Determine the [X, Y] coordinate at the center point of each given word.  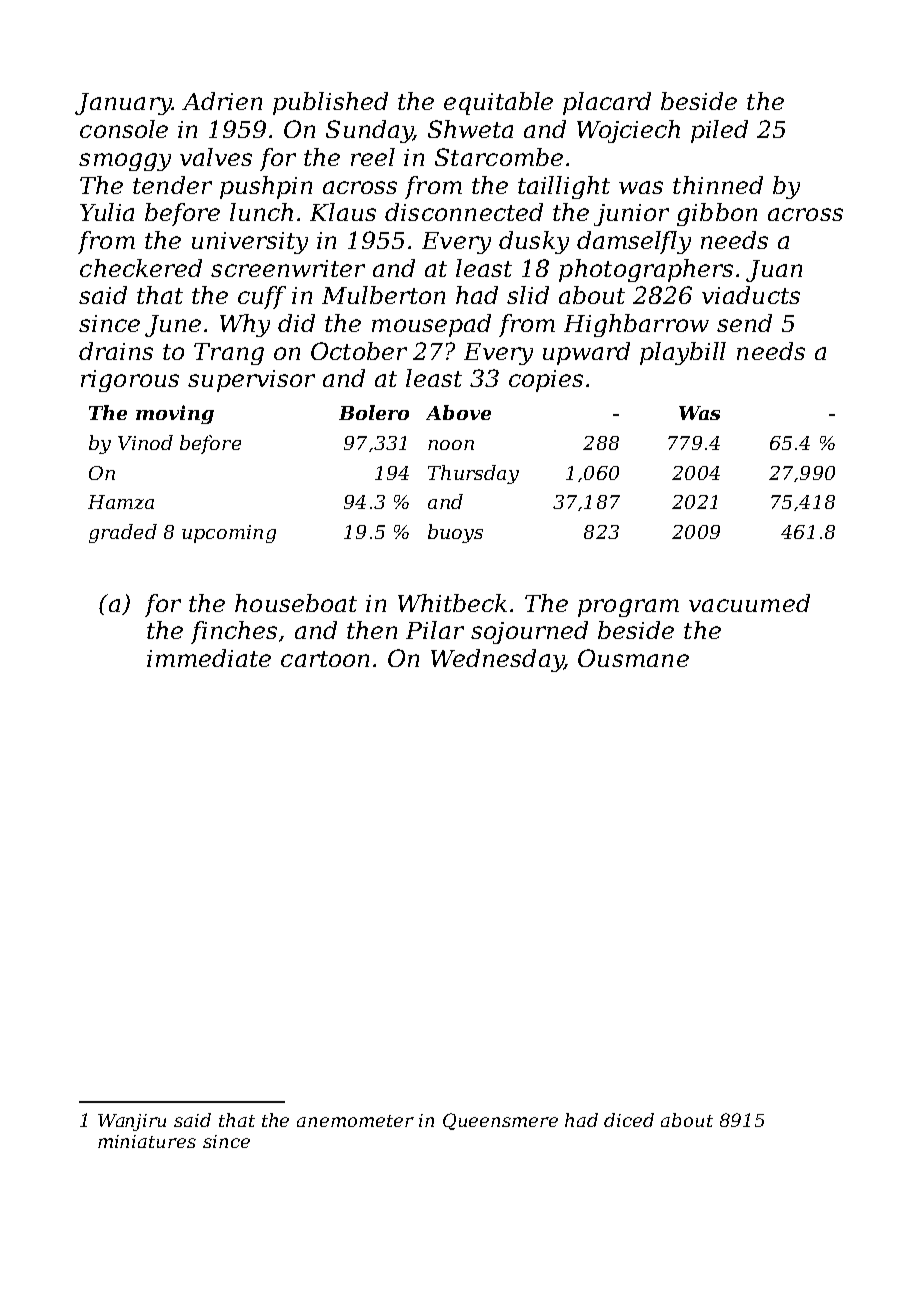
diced [629, 1120]
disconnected [464, 212]
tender [172, 185]
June [173, 326]
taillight [564, 187]
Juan [774, 271]
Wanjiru [132, 1122]
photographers [646, 270]
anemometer [355, 1121]
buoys [455, 533]
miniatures [147, 1141]
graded [123, 533]
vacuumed [749, 603]
